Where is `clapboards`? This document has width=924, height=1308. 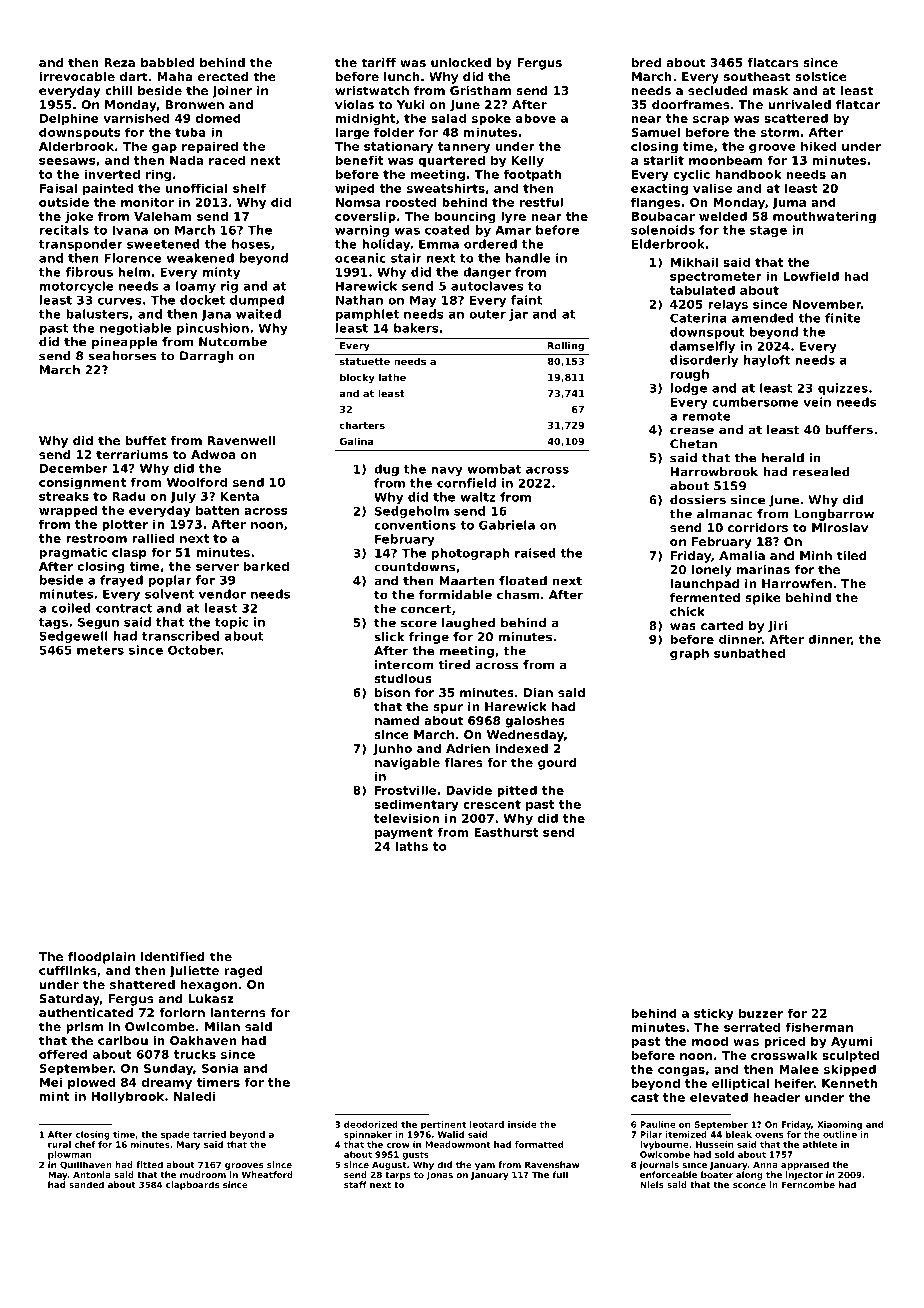
clapboards is located at coordinates (192, 1185).
